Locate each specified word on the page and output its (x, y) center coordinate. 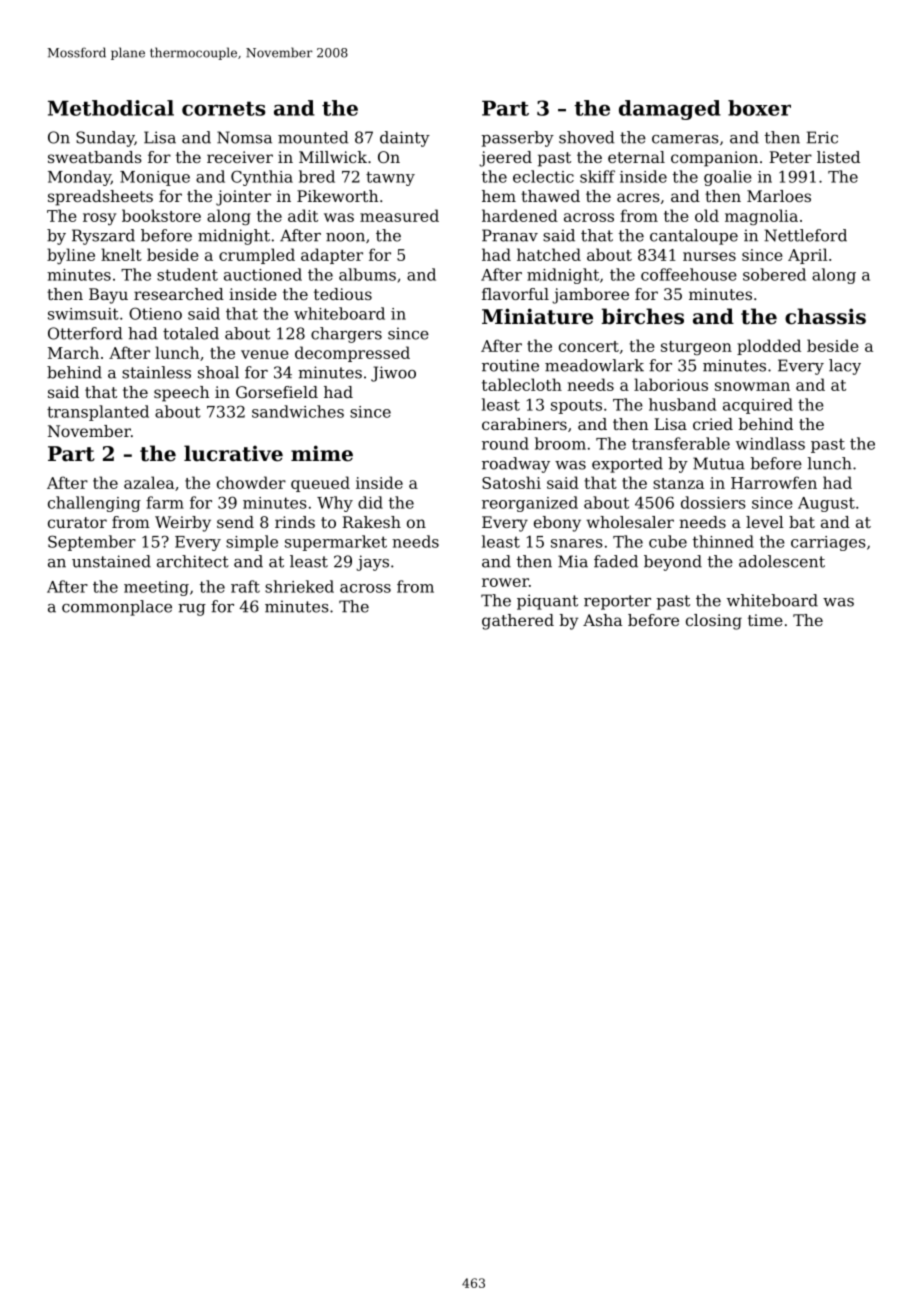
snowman (752, 386)
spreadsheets (100, 198)
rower (505, 582)
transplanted (98, 413)
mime (322, 453)
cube (668, 541)
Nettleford (805, 235)
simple (252, 543)
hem (499, 196)
